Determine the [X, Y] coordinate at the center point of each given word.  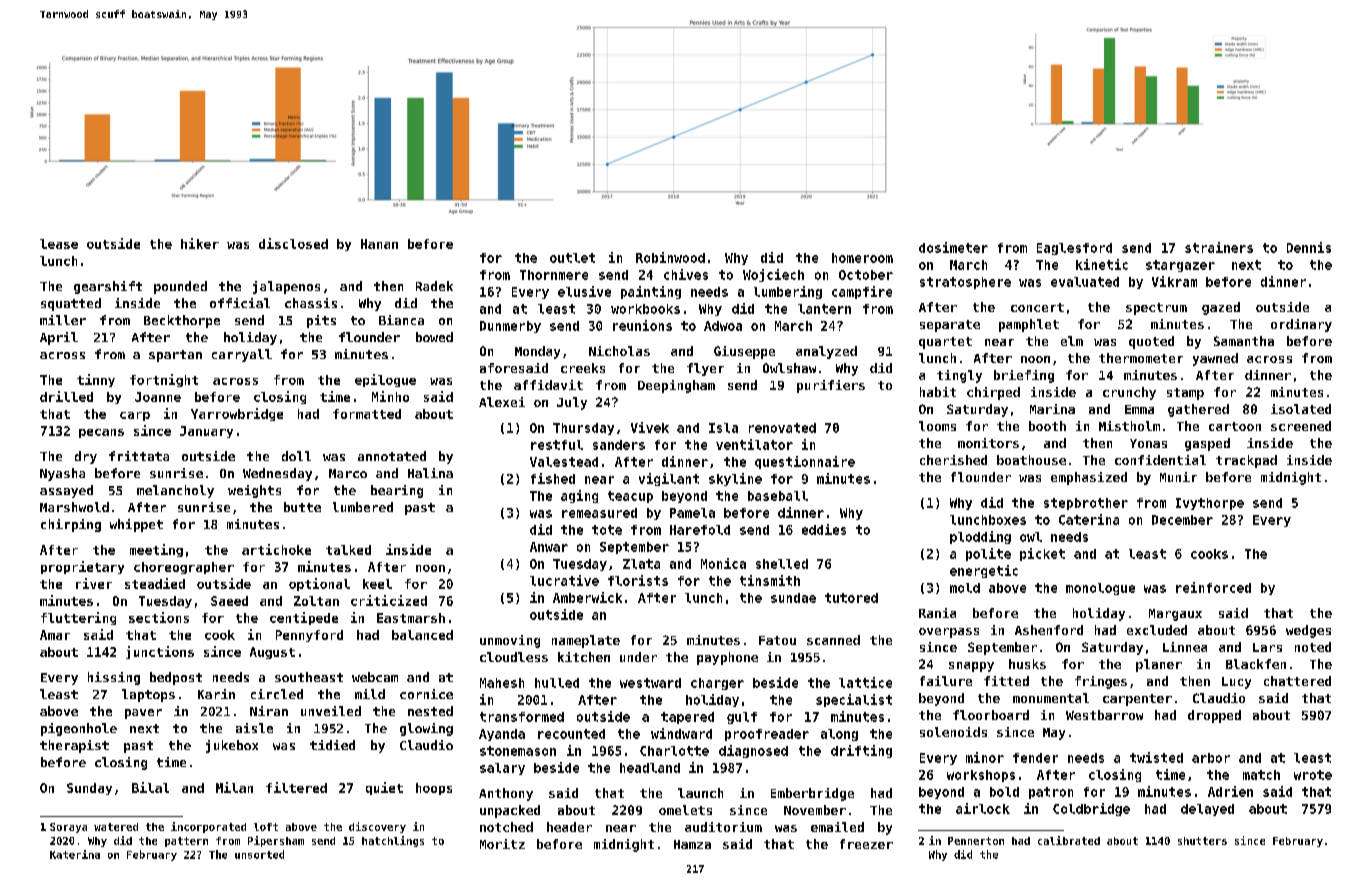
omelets [685, 810]
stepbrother [1086, 504]
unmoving [510, 641]
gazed [1221, 308]
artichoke [276, 549]
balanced [422, 635]
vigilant [669, 479]
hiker [200, 243]
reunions [642, 325]
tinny [96, 380]
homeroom [862, 258]
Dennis [1309, 247]
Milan [234, 787]
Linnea [1185, 647]
